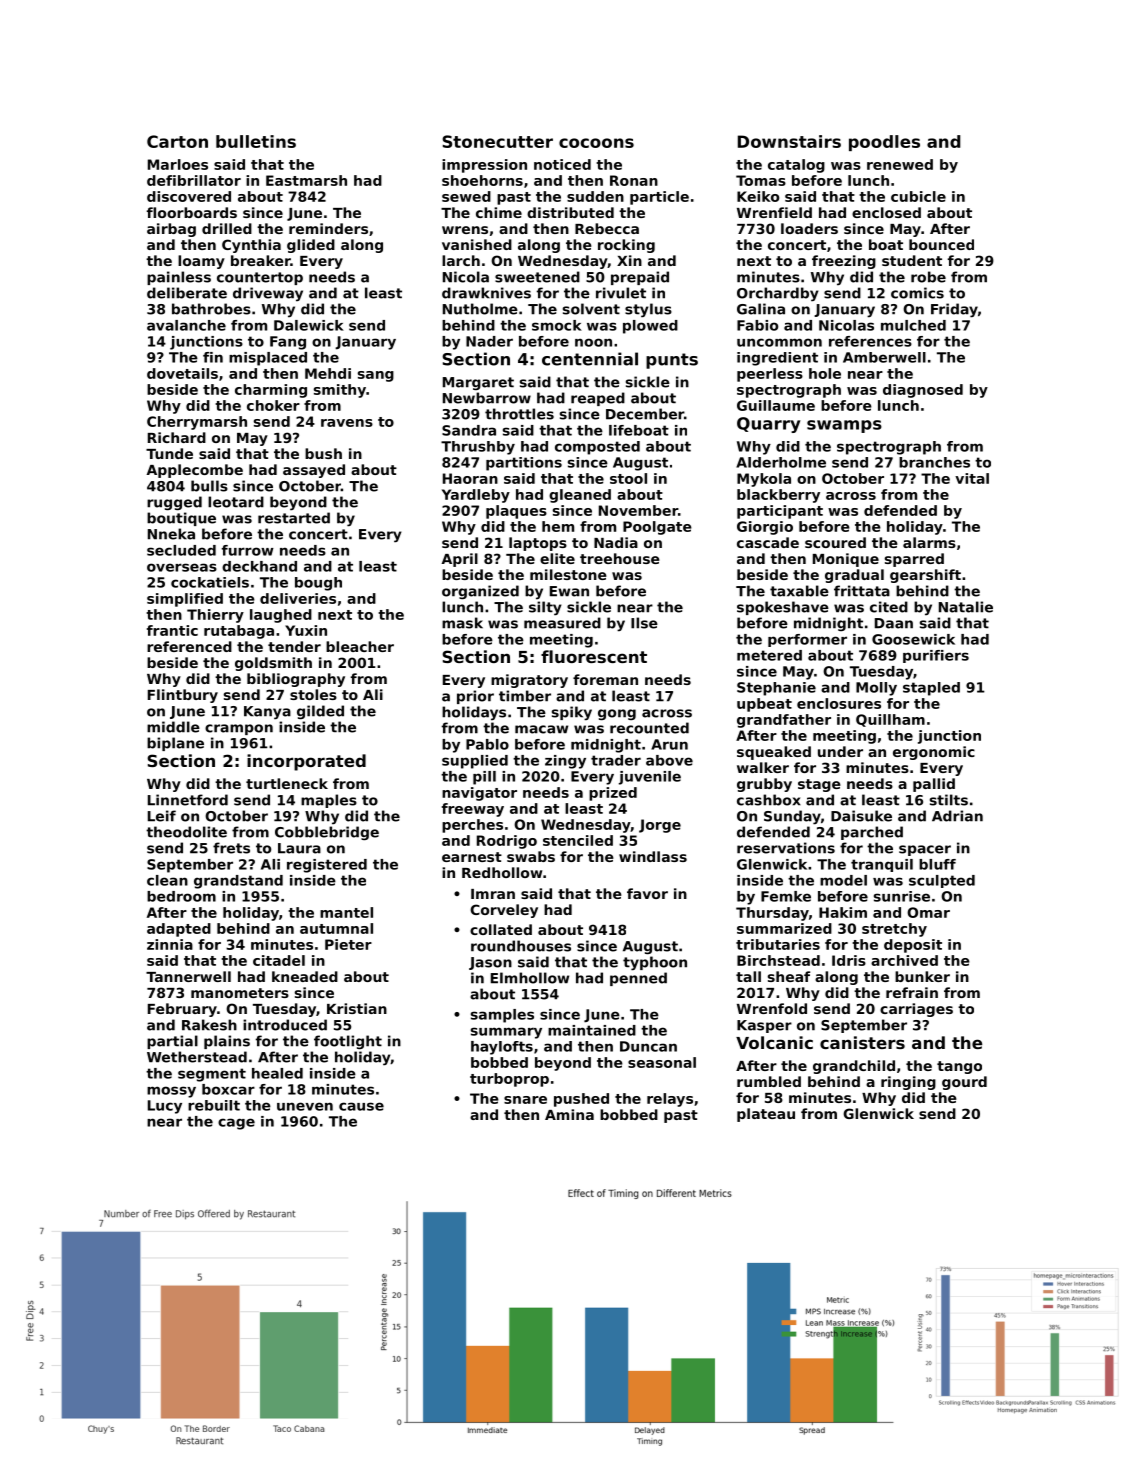 The width and height of the page is (1141, 1476). I want to click on Mykola, so click(764, 480).
